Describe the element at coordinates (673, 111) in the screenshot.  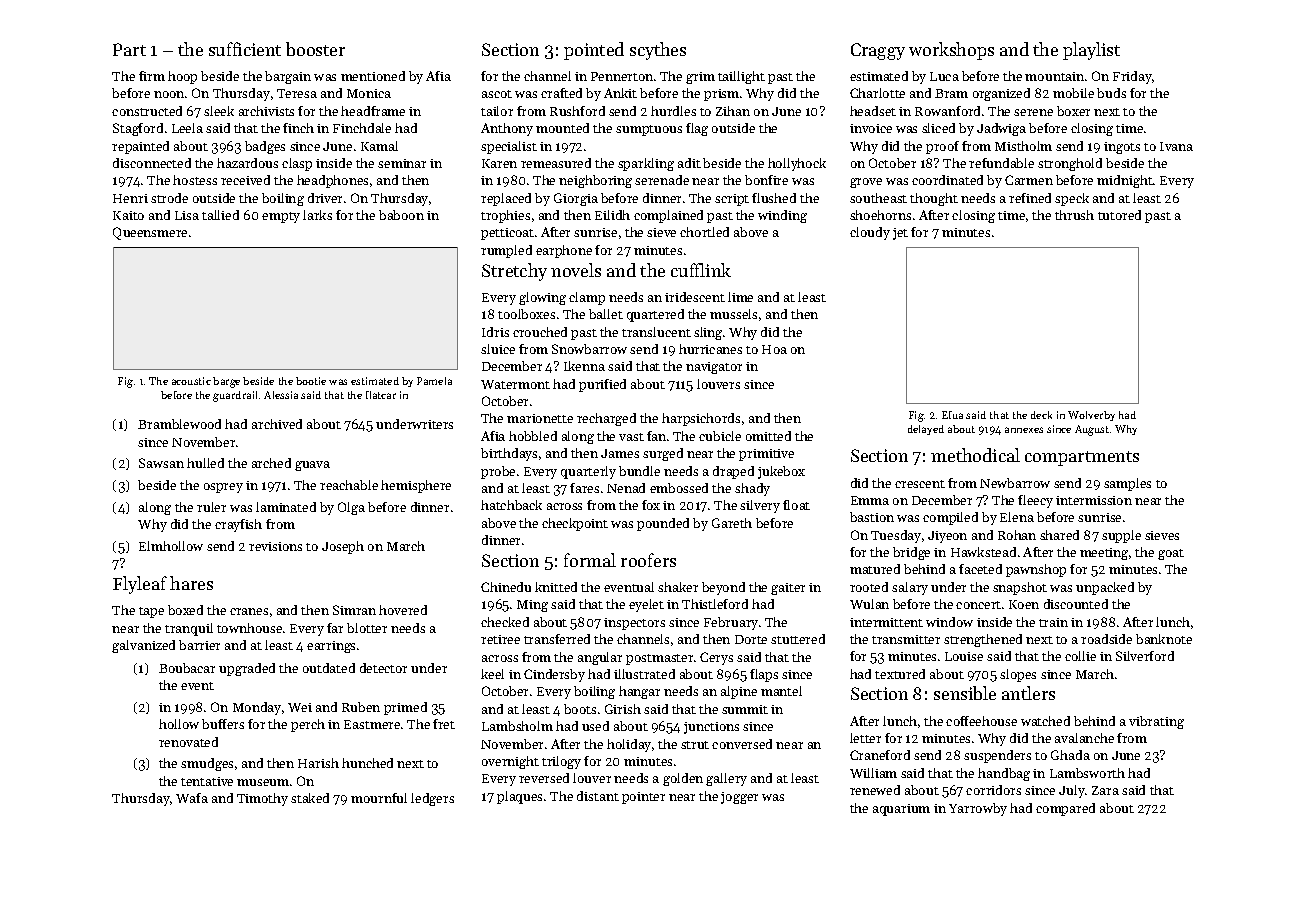
I see `hurdles` at that location.
